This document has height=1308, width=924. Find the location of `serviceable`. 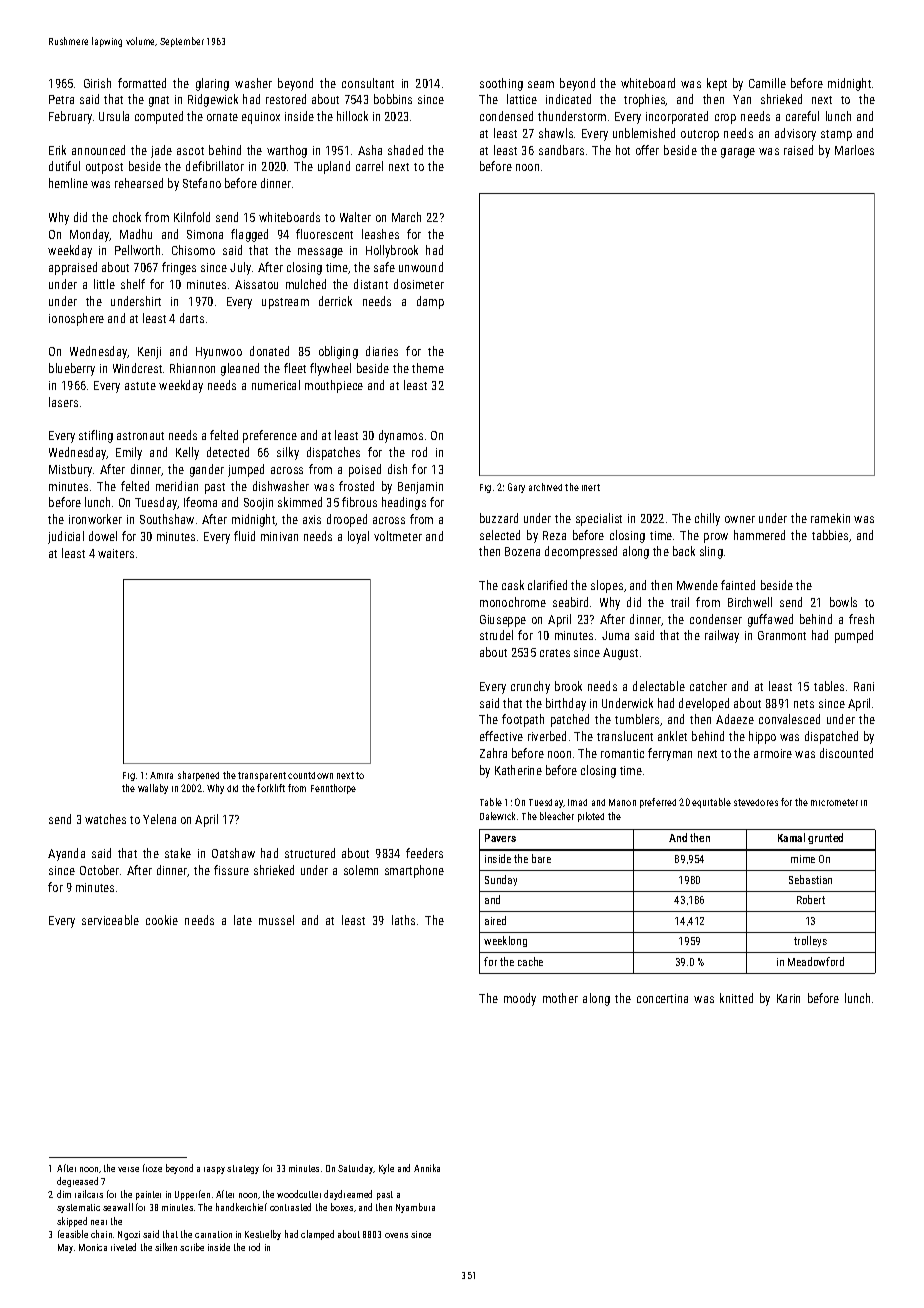

serviceable is located at coordinates (110, 920).
